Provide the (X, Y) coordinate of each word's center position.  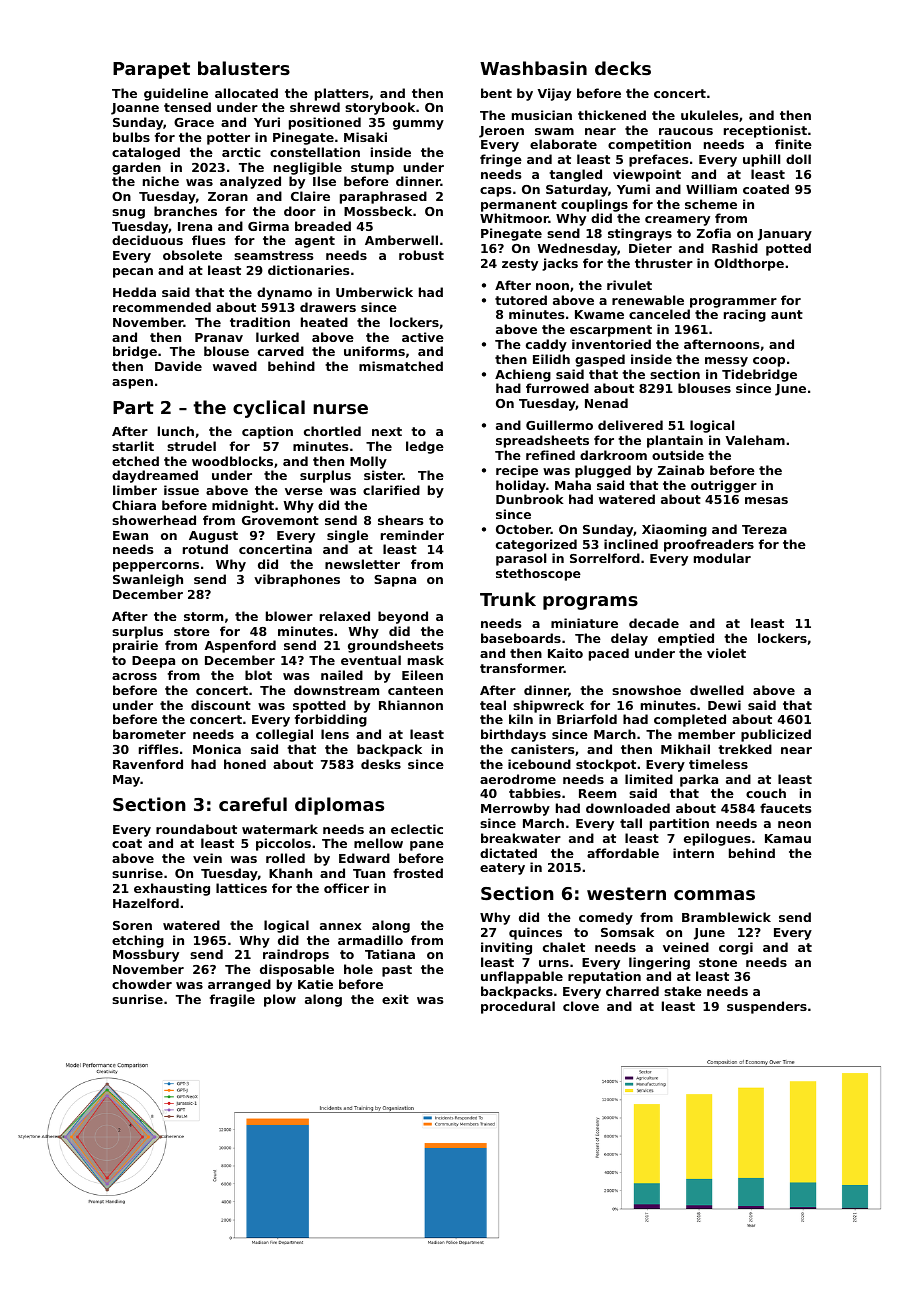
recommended (162, 307)
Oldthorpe (749, 264)
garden (136, 168)
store (192, 631)
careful (253, 804)
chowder (142, 984)
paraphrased (383, 197)
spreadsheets (542, 441)
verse (304, 491)
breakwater (521, 838)
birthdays (513, 735)
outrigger (724, 486)
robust (421, 255)
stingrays (640, 234)
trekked (745, 749)
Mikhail (685, 749)
